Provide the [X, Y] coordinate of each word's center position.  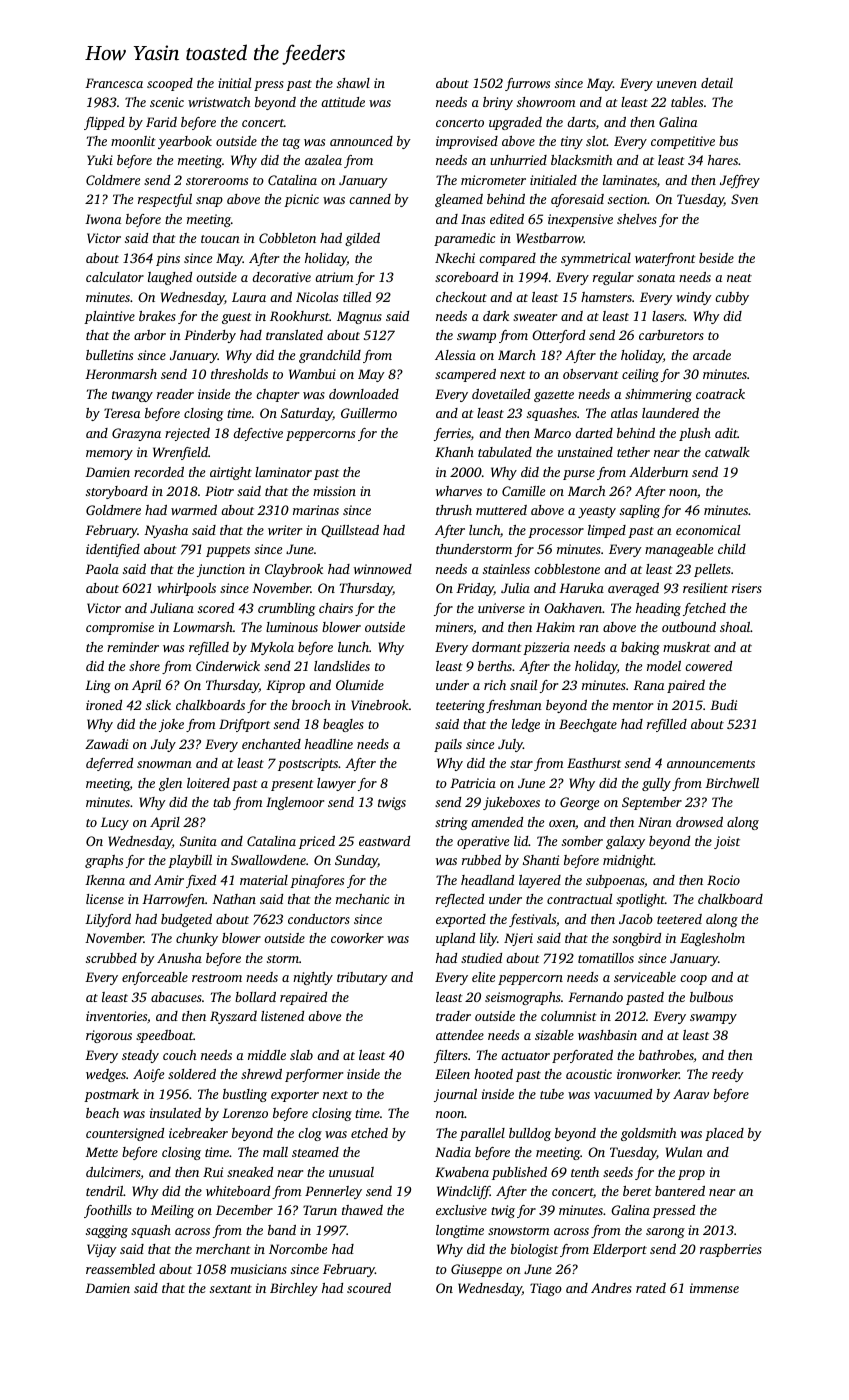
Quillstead [350, 531]
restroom [217, 978]
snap [209, 202]
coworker [357, 938]
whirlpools [186, 589]
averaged [633, 589]
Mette [101, 1152]
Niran [655, 822]
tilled [357, 297]
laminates [630, 180]
